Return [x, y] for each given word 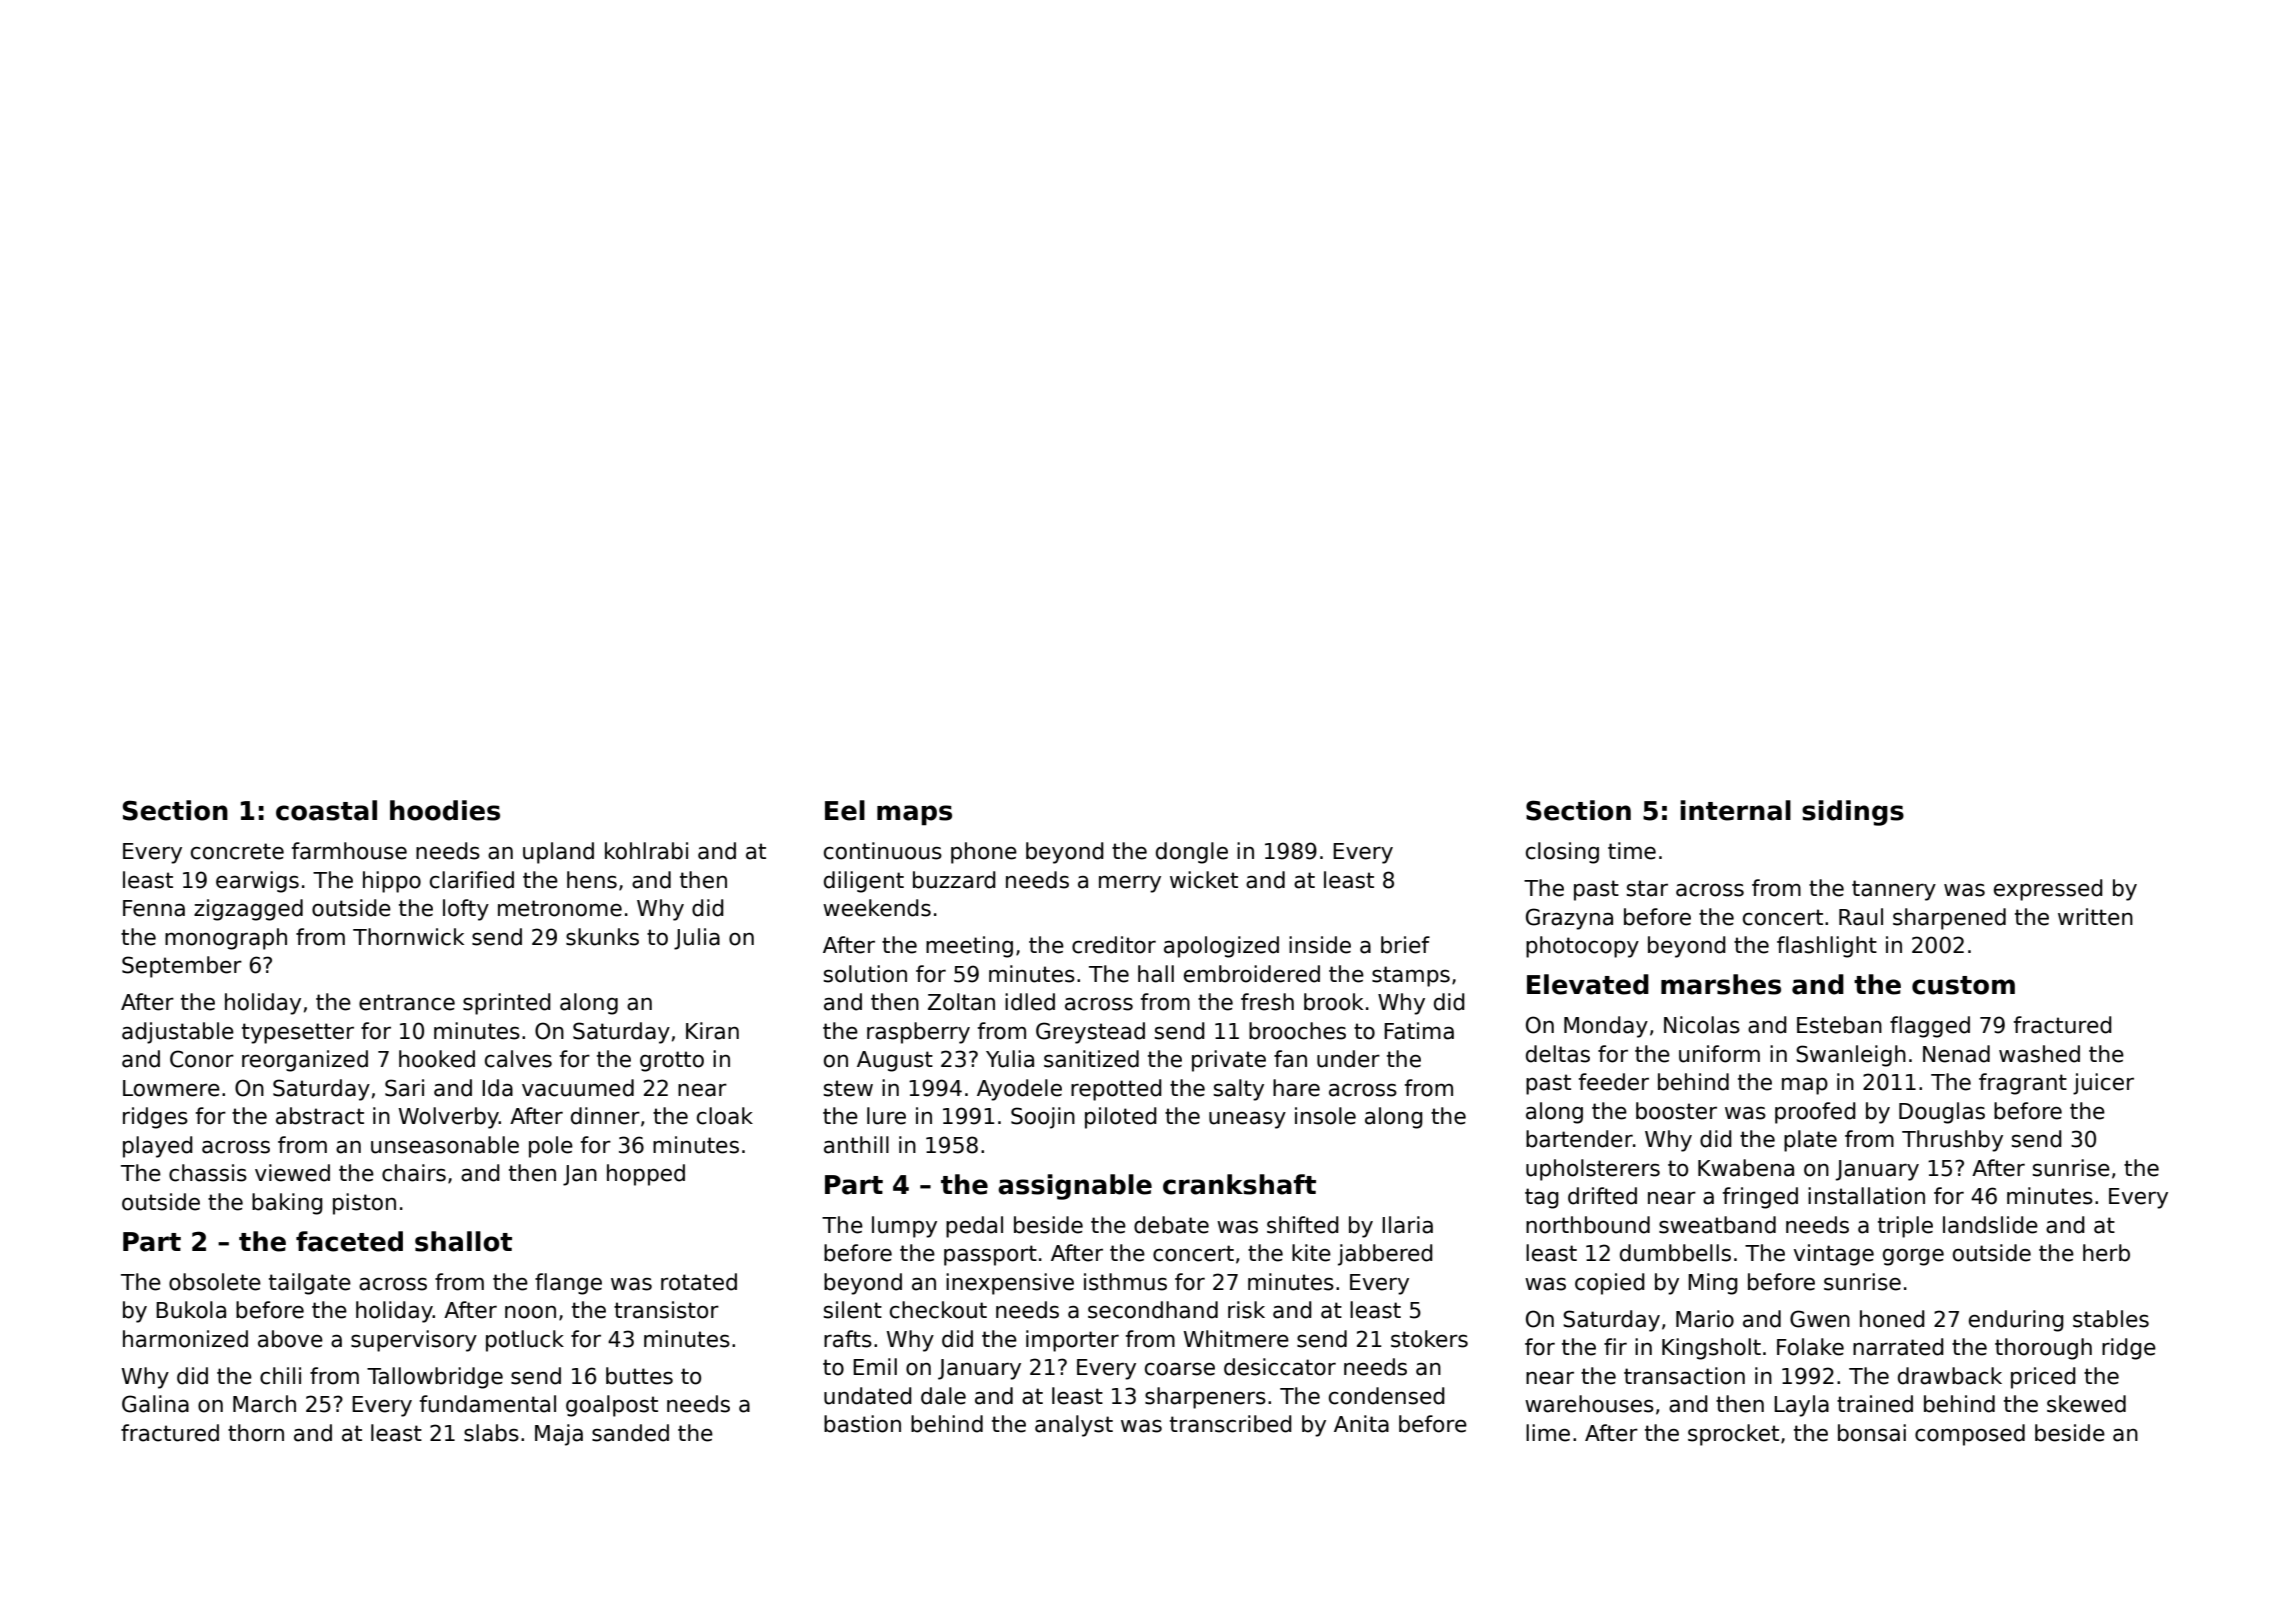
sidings [1853, 813]
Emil [875, 1366]
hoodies [445, 810]
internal [1735, 810]
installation [1866, 1196]
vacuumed [578, 1088]
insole [1325, 1116]
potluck [525, 1341]
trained [1875, 1404]
